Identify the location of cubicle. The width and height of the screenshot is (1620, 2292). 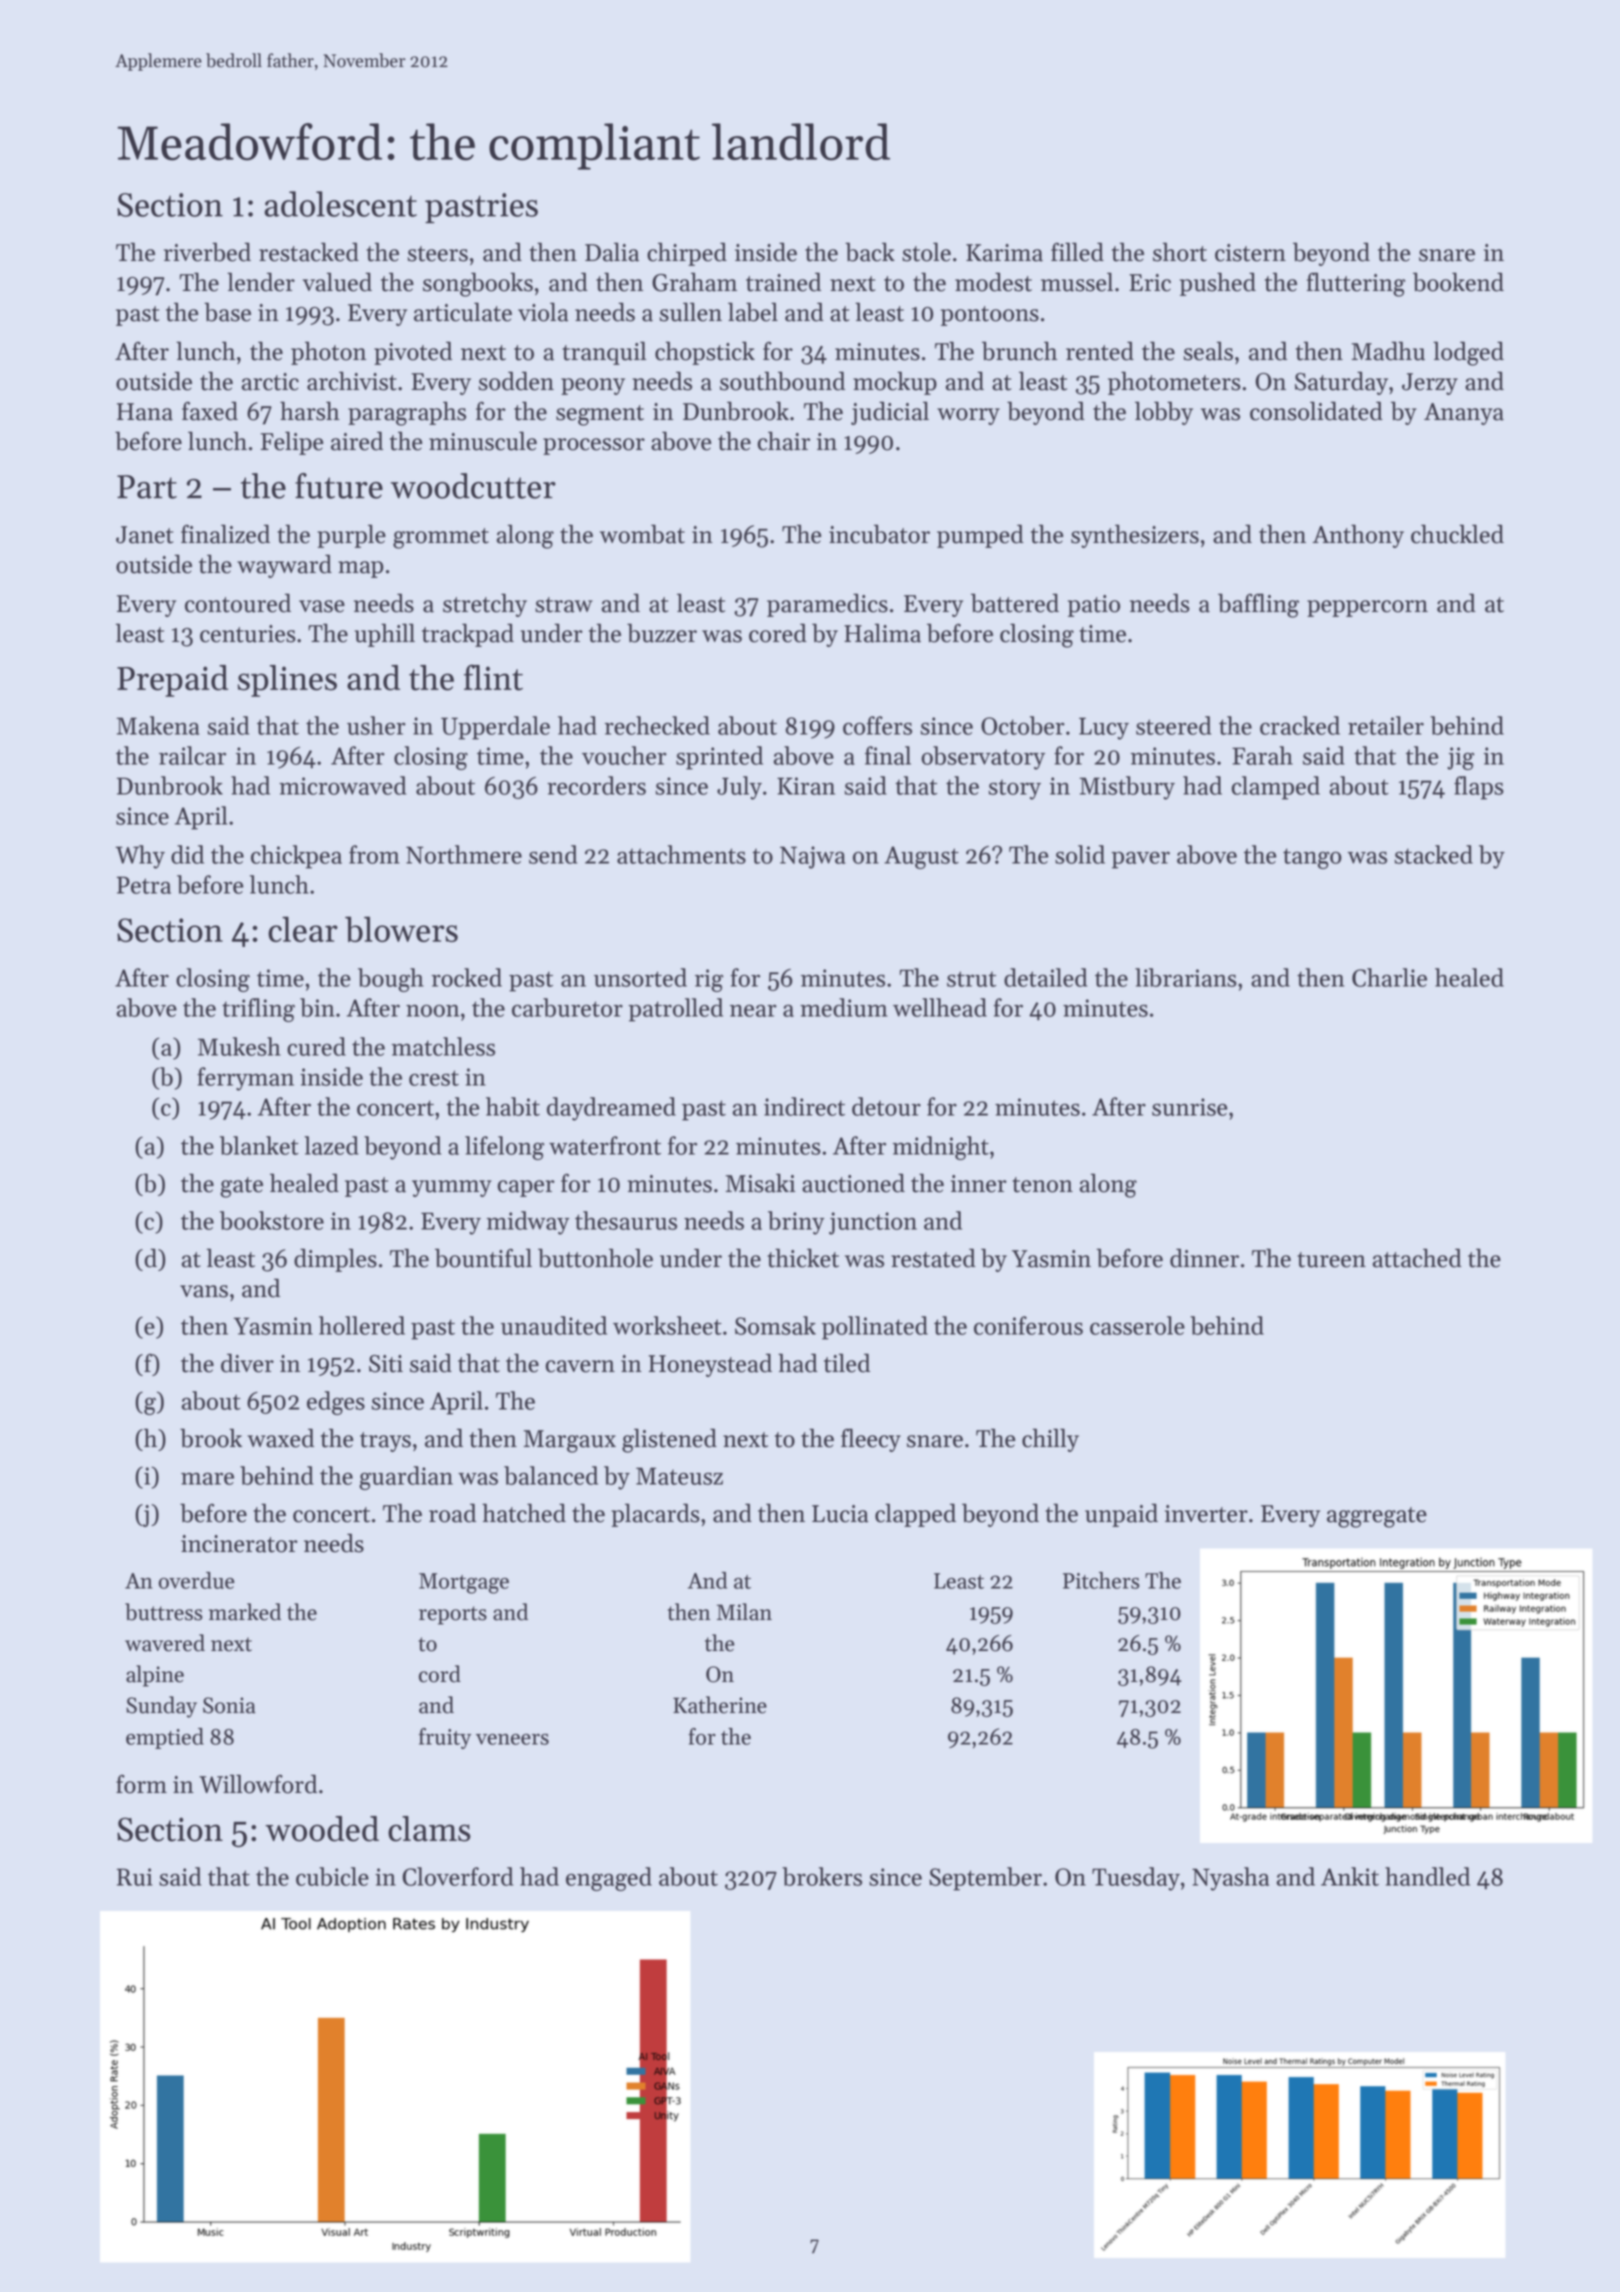
(332, 1876).
